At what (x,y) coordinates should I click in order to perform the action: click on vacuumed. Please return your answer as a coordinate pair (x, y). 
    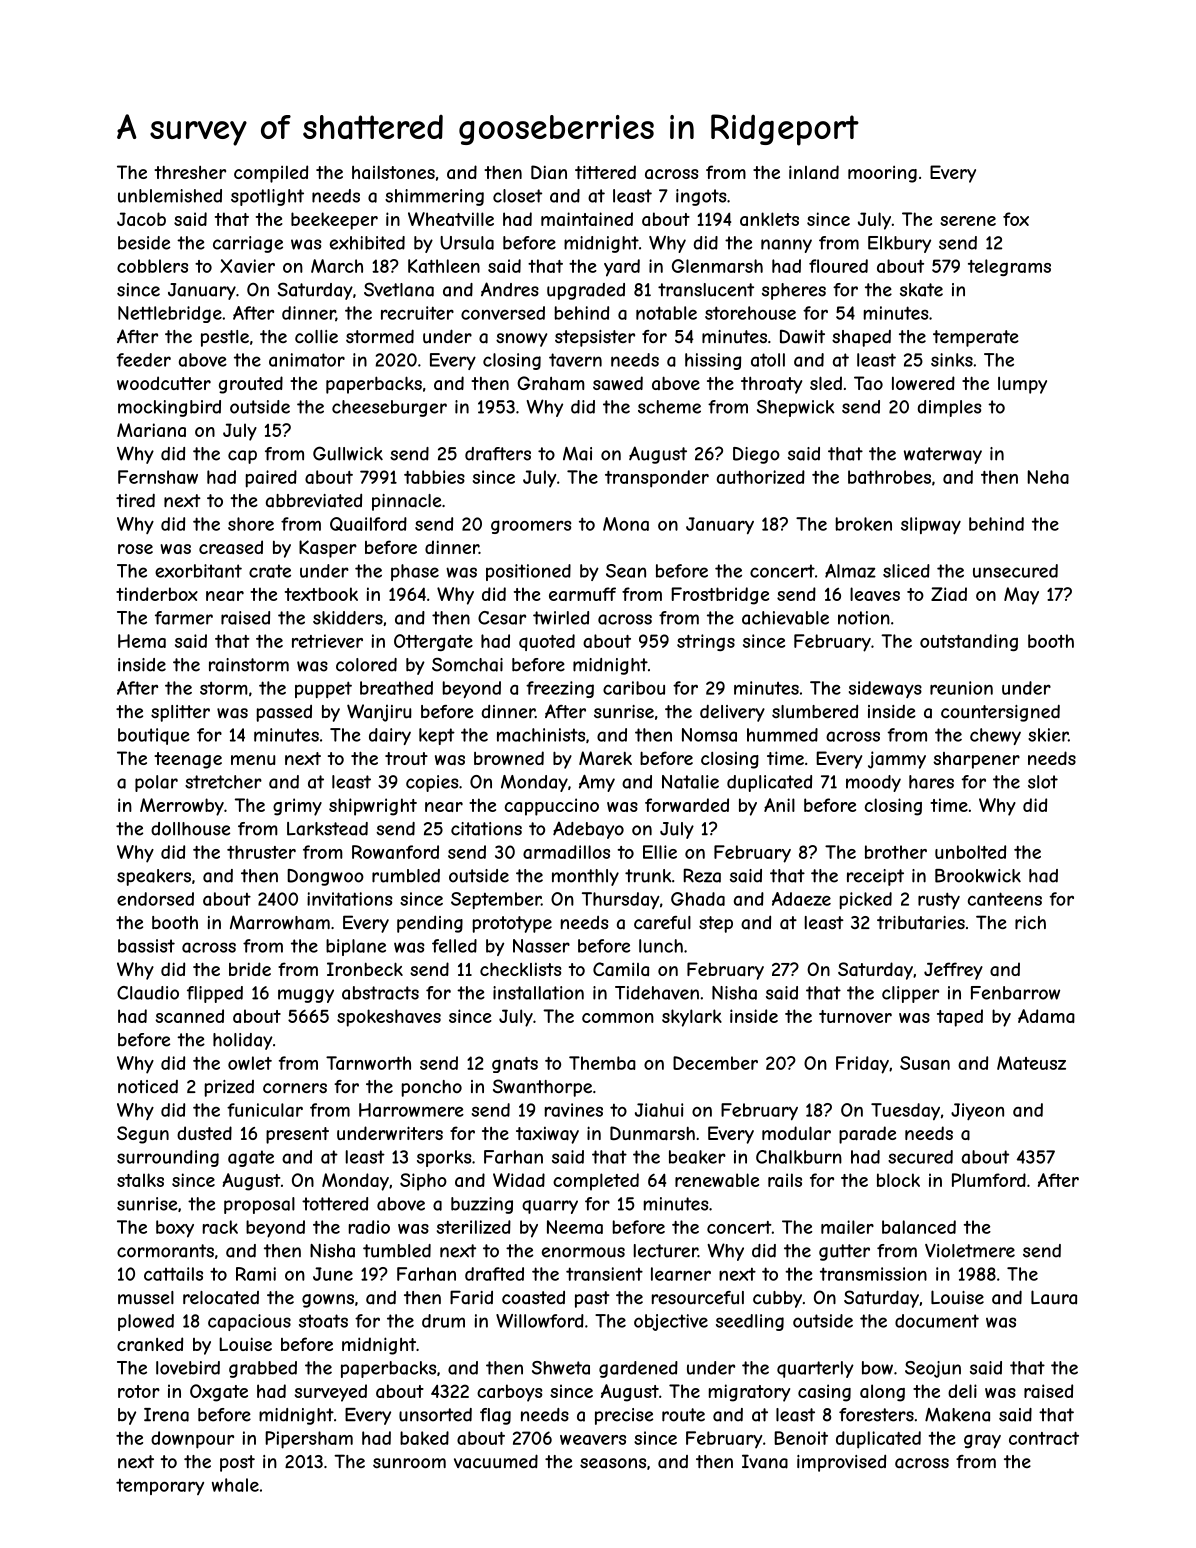
    Looking at the image, I should click on (496, 1461).
